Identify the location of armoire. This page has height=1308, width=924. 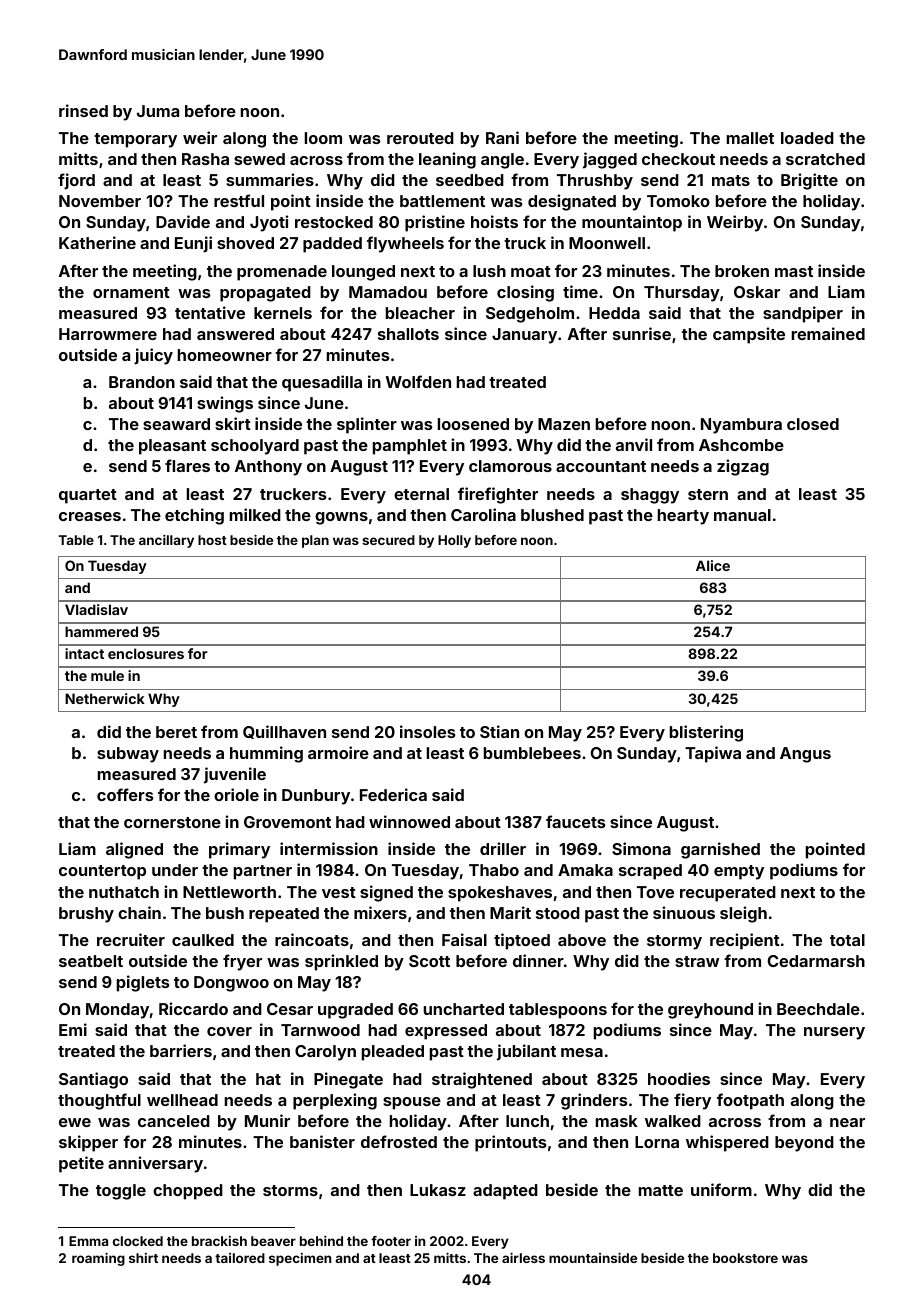
(338, 752).
